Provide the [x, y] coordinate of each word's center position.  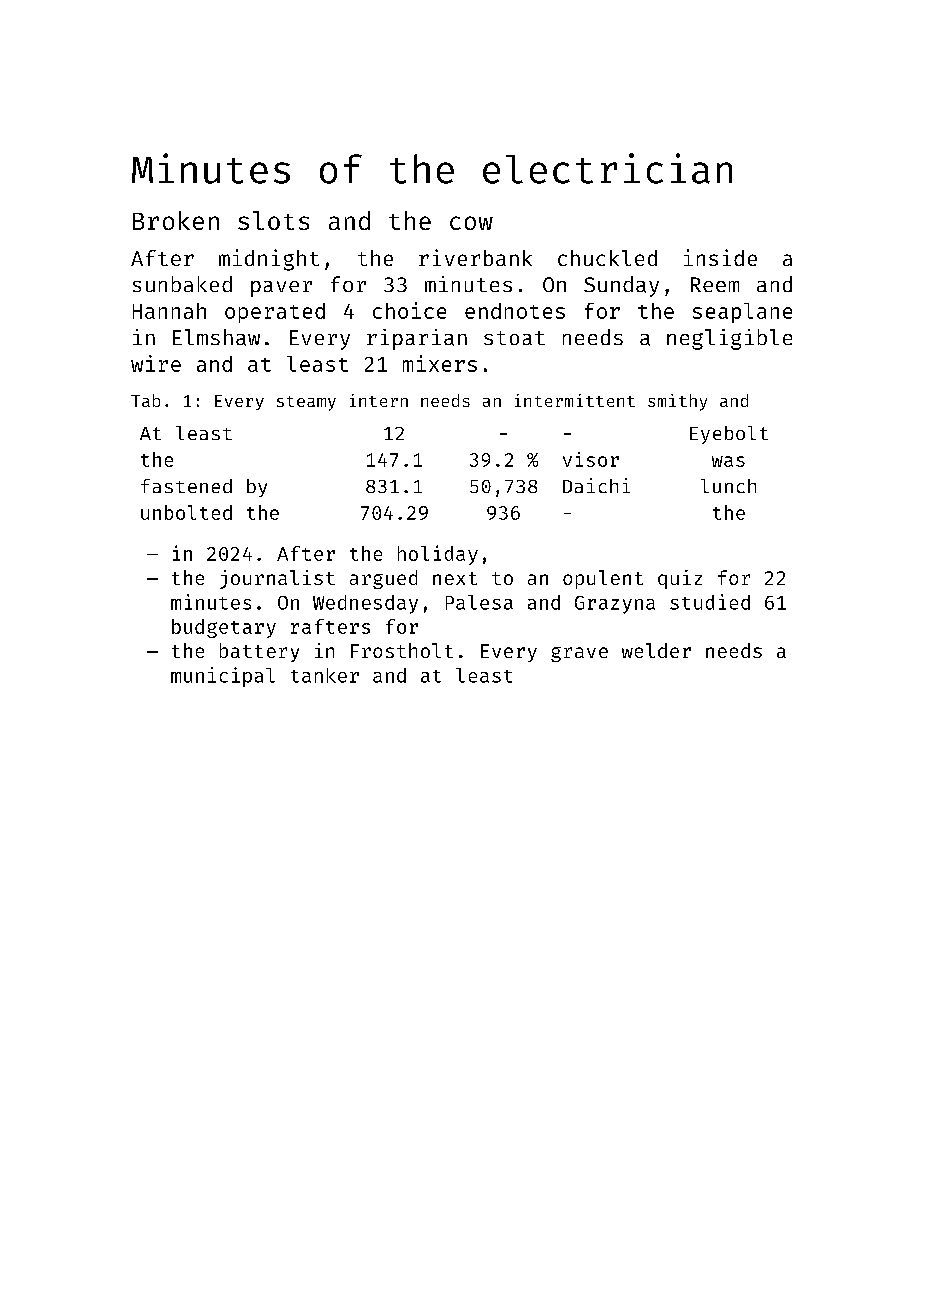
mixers [440, 363]
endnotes [515, 311]
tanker [325, 675]
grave [579, 654]
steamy [306, 403]
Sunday [621, 286]
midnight [269, 260]
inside [720, 257]
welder [656, 650]
